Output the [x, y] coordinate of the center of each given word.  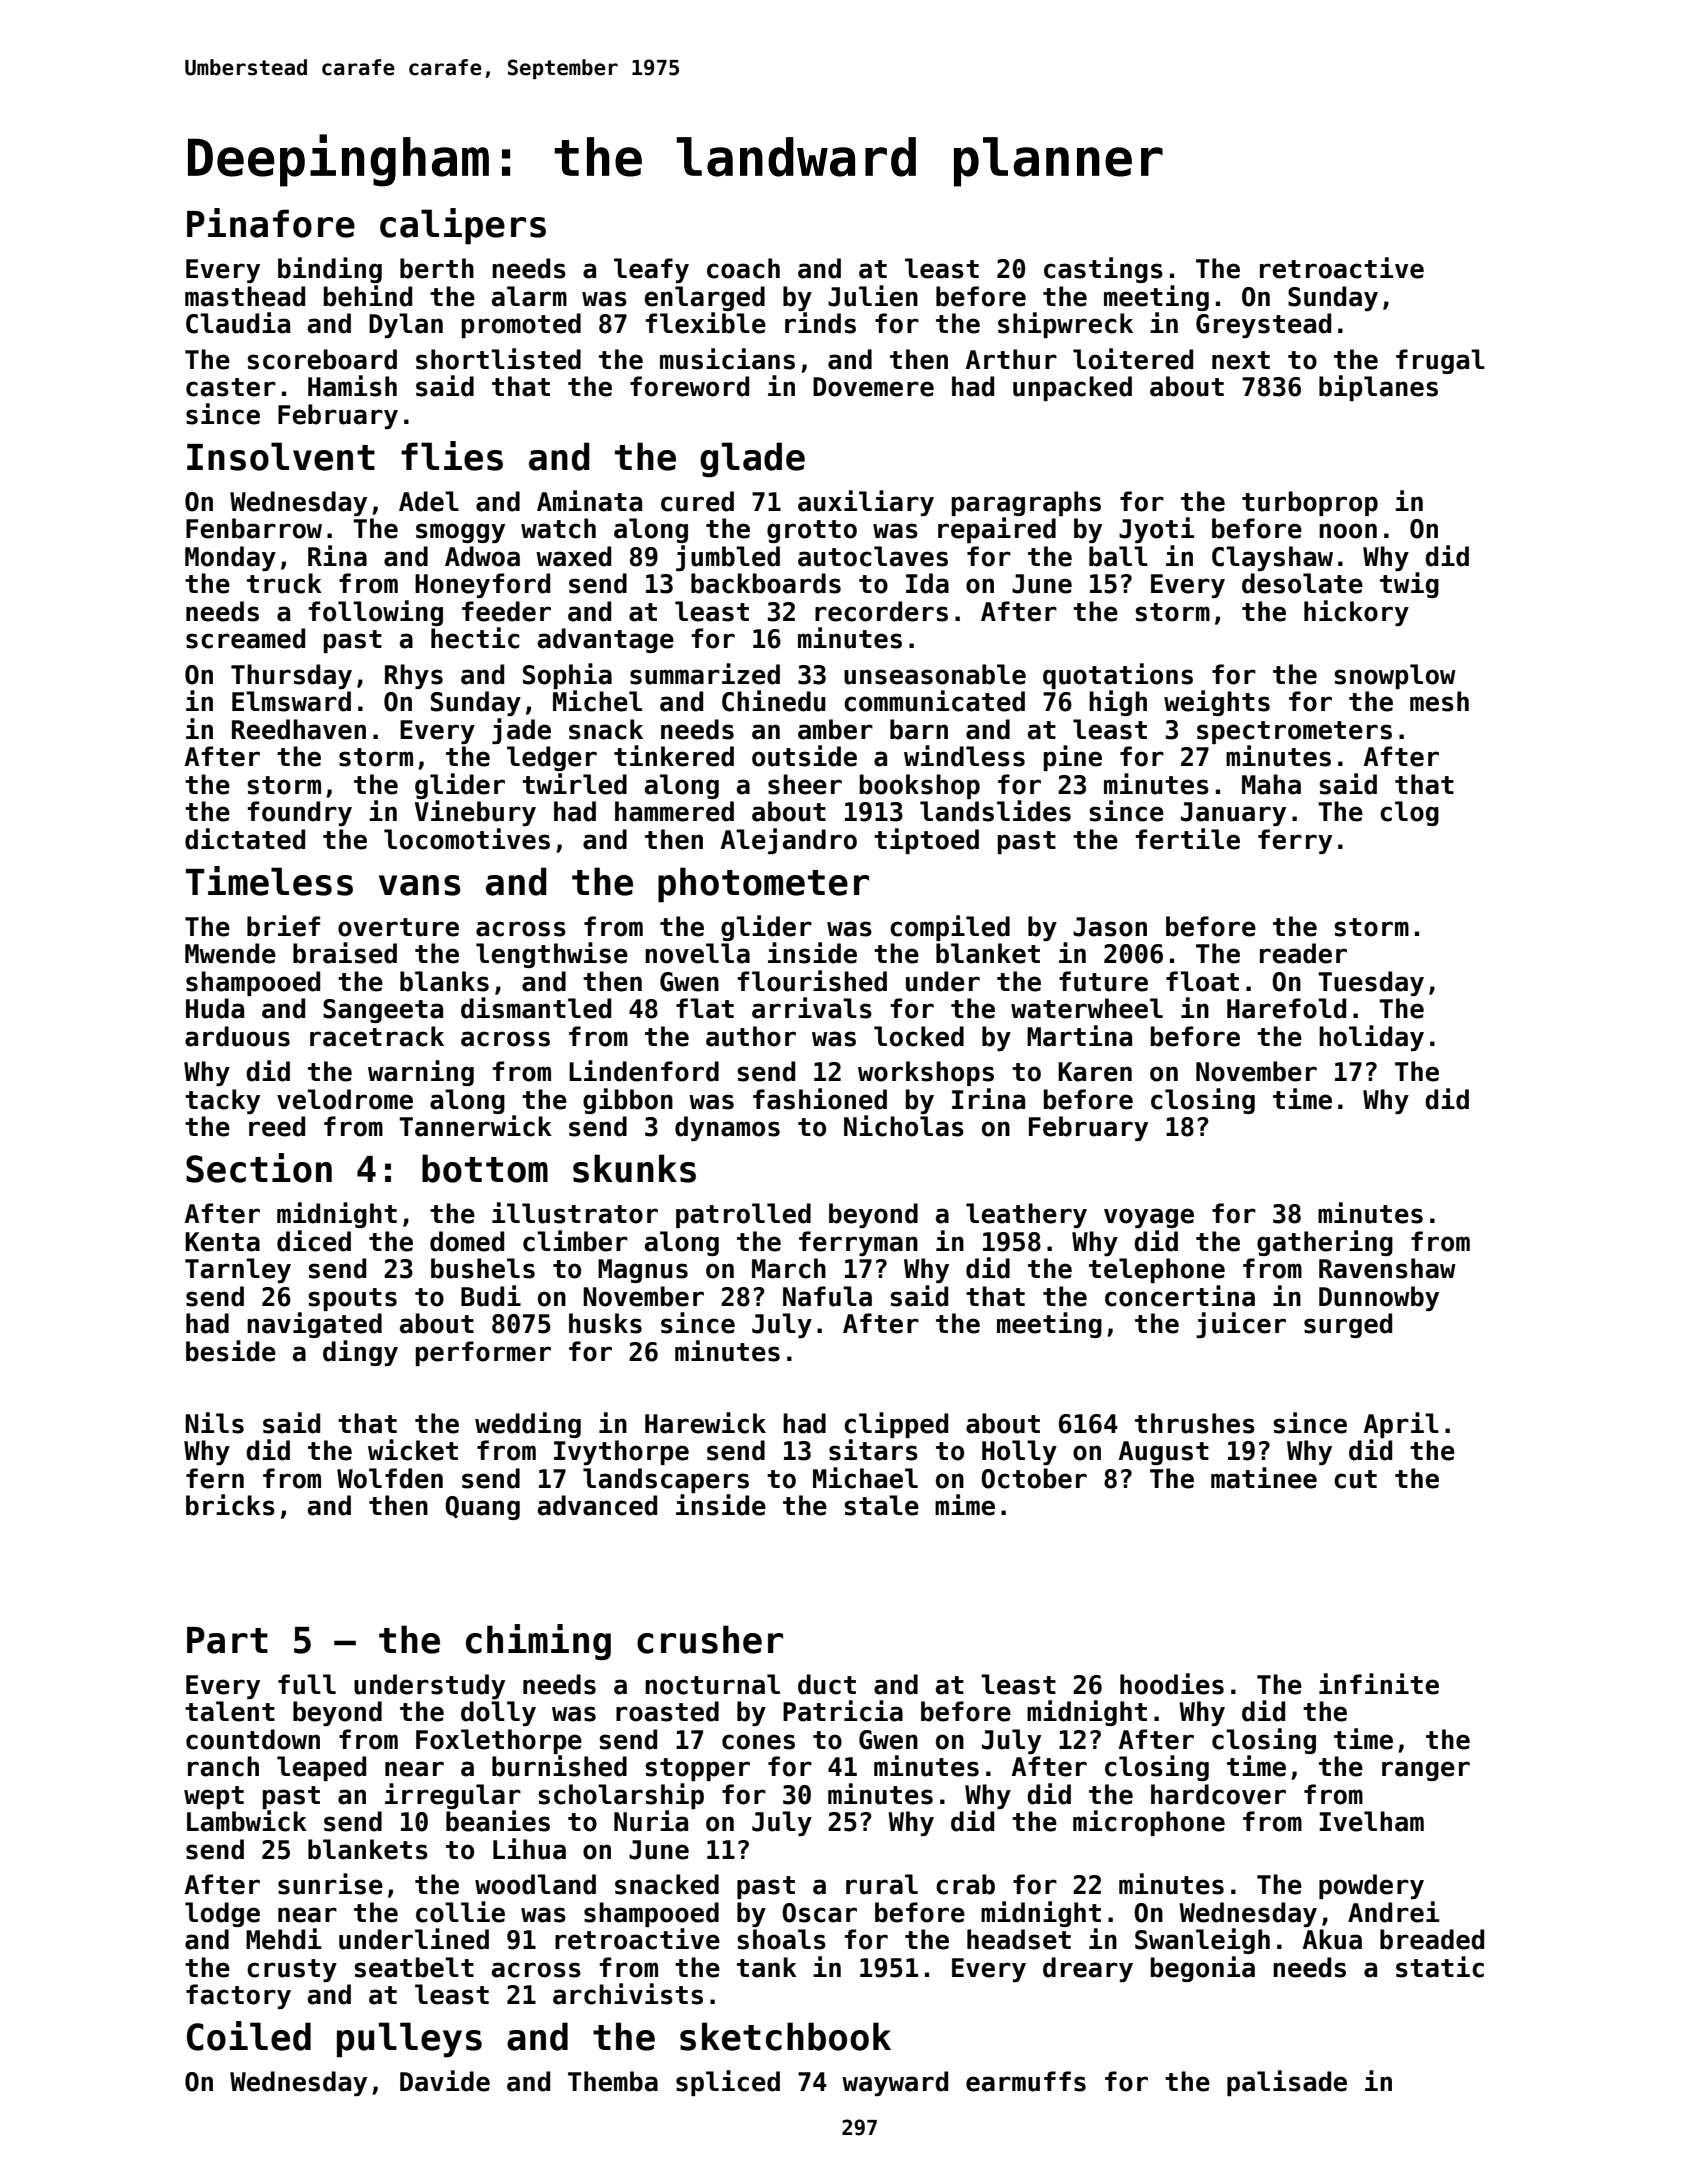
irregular [453, 1796]
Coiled [249, 2036]
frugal [1440, 361]
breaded [1432, 1939]
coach [743, 268]
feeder [506, 611]
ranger [1426, 1771]
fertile [1187, 839]
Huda [215, 1008]
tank [767, 1967]
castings [1103, 270]
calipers [463, 226]
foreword [689, 386]
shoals [781, 1939]
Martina [1079, 1036]
